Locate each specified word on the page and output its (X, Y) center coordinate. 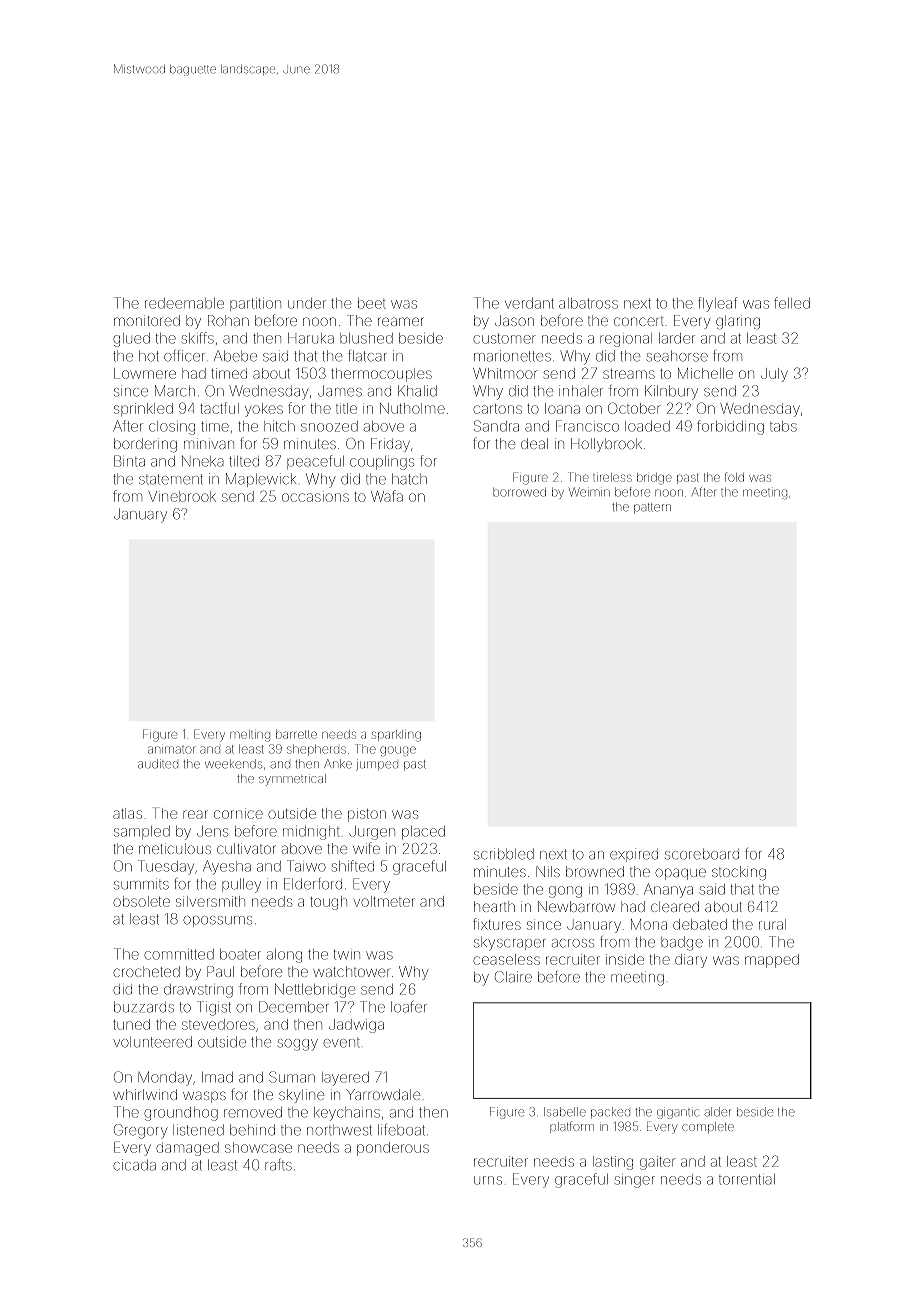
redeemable (184, 303)
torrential (747, 1179)
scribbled (504, 854)
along (284, 956)
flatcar (367, 356)
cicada (134, 1165)
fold (734, 477)
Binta (129, 461)
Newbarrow (576, 906)
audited (158, 764)
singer (635, 1182)
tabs (783, 426)
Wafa (387, 496)
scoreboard (702, 854)
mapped (772, 961)
